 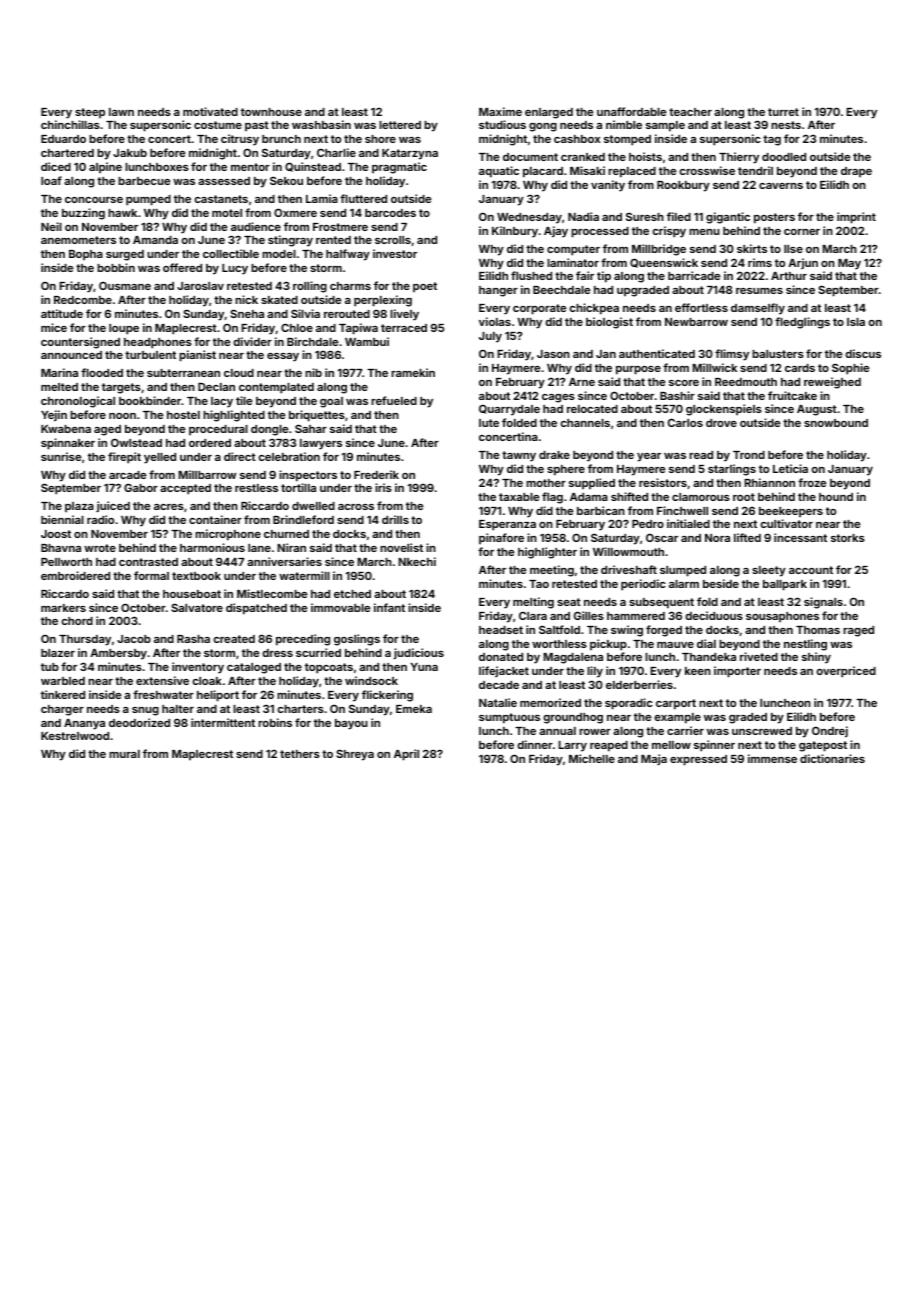 What do you see at coordinates (401, 547) in the screenshot?
I see `novelist` at bounding box center [401, 547].
